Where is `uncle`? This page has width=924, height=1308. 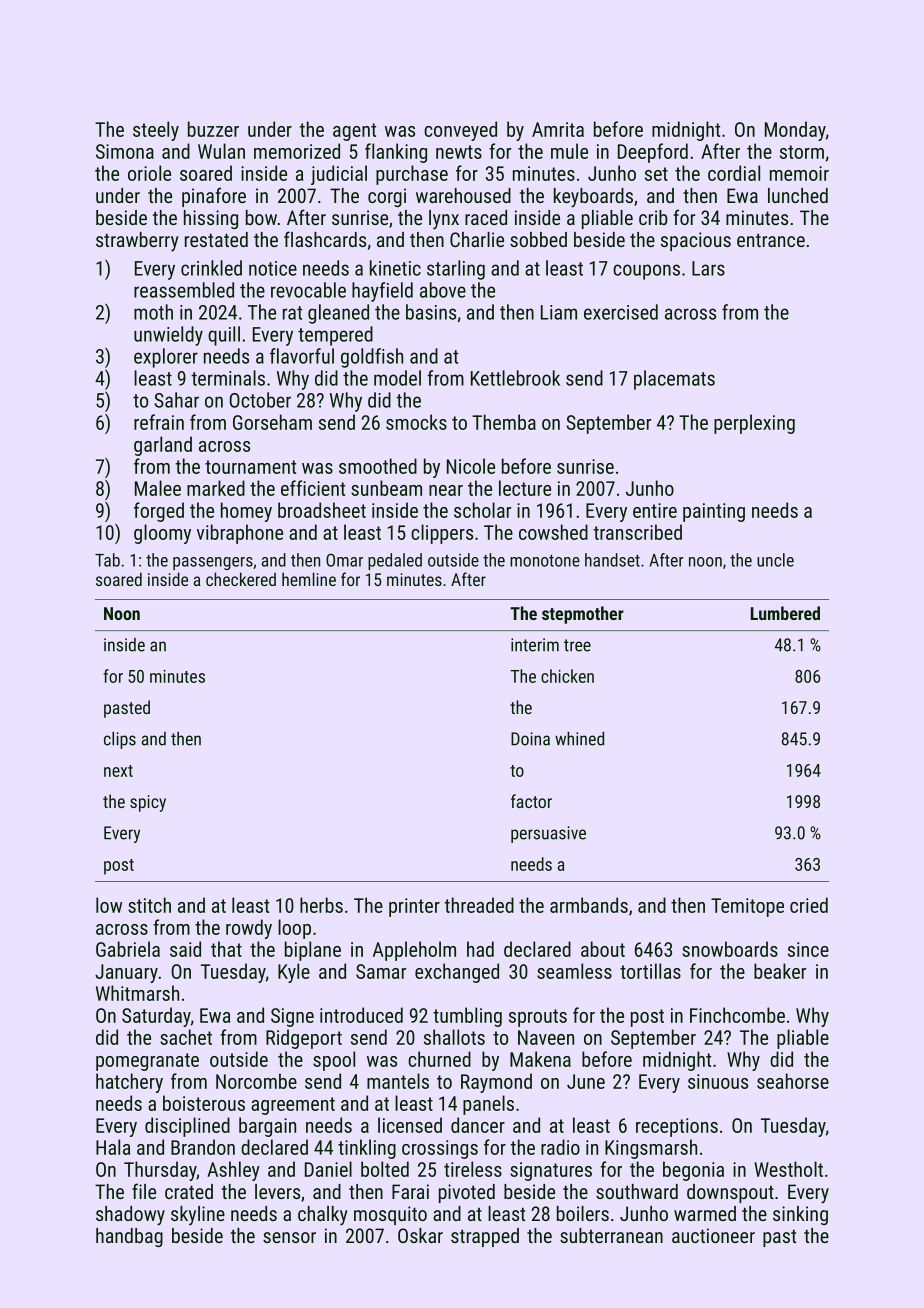
uncle is located at coordinates (775, 560).
